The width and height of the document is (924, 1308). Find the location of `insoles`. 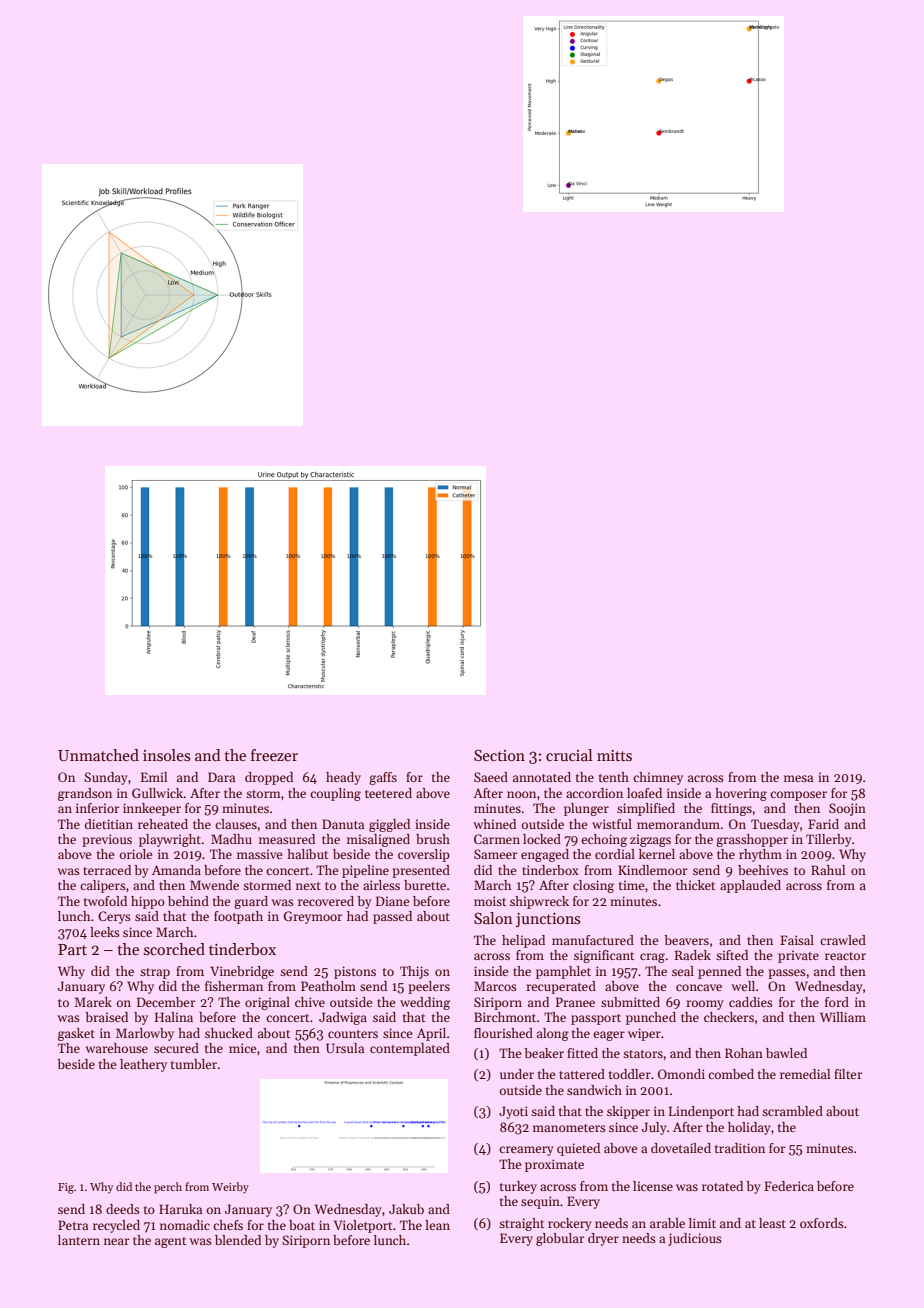

insoles is located at coordinates (167, 755).
